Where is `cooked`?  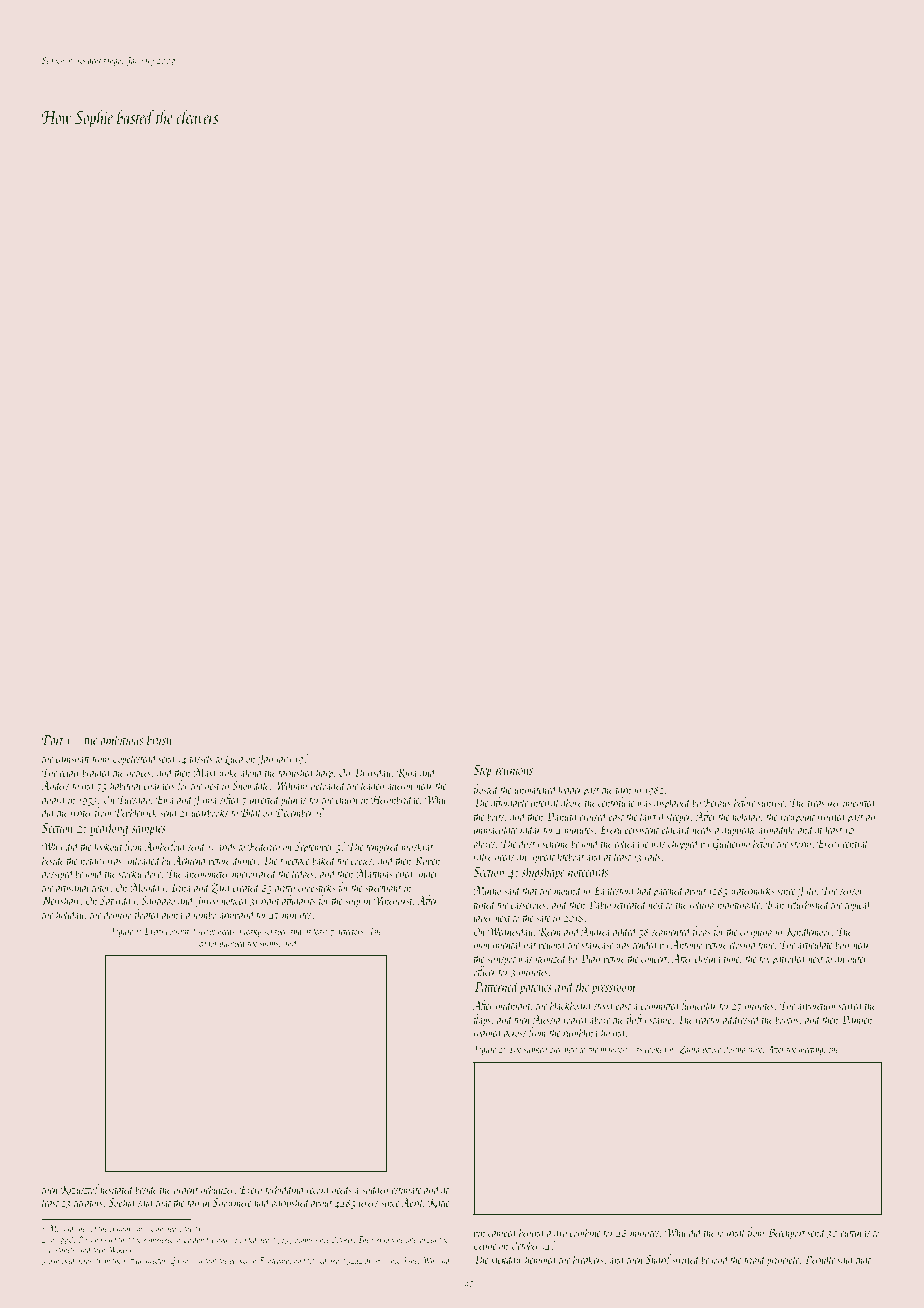 cooked is located at coordinates (656, 1048).
